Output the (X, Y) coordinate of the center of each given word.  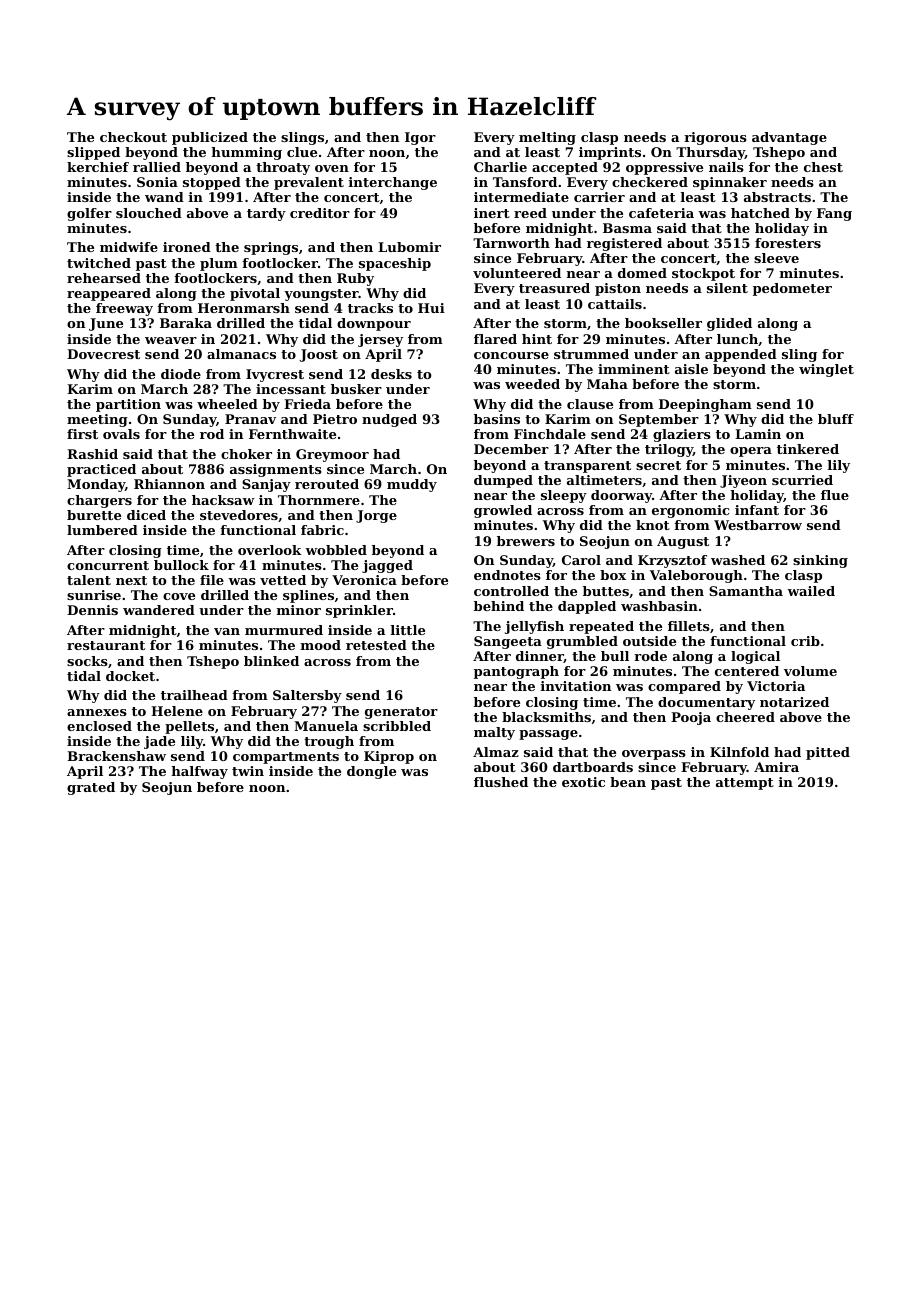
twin (248, 771)
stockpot (703, 274)
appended (741, 355)
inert (492, 213)
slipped (93, 153)
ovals (121, 434)
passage (548, 735)
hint (537, 339)
